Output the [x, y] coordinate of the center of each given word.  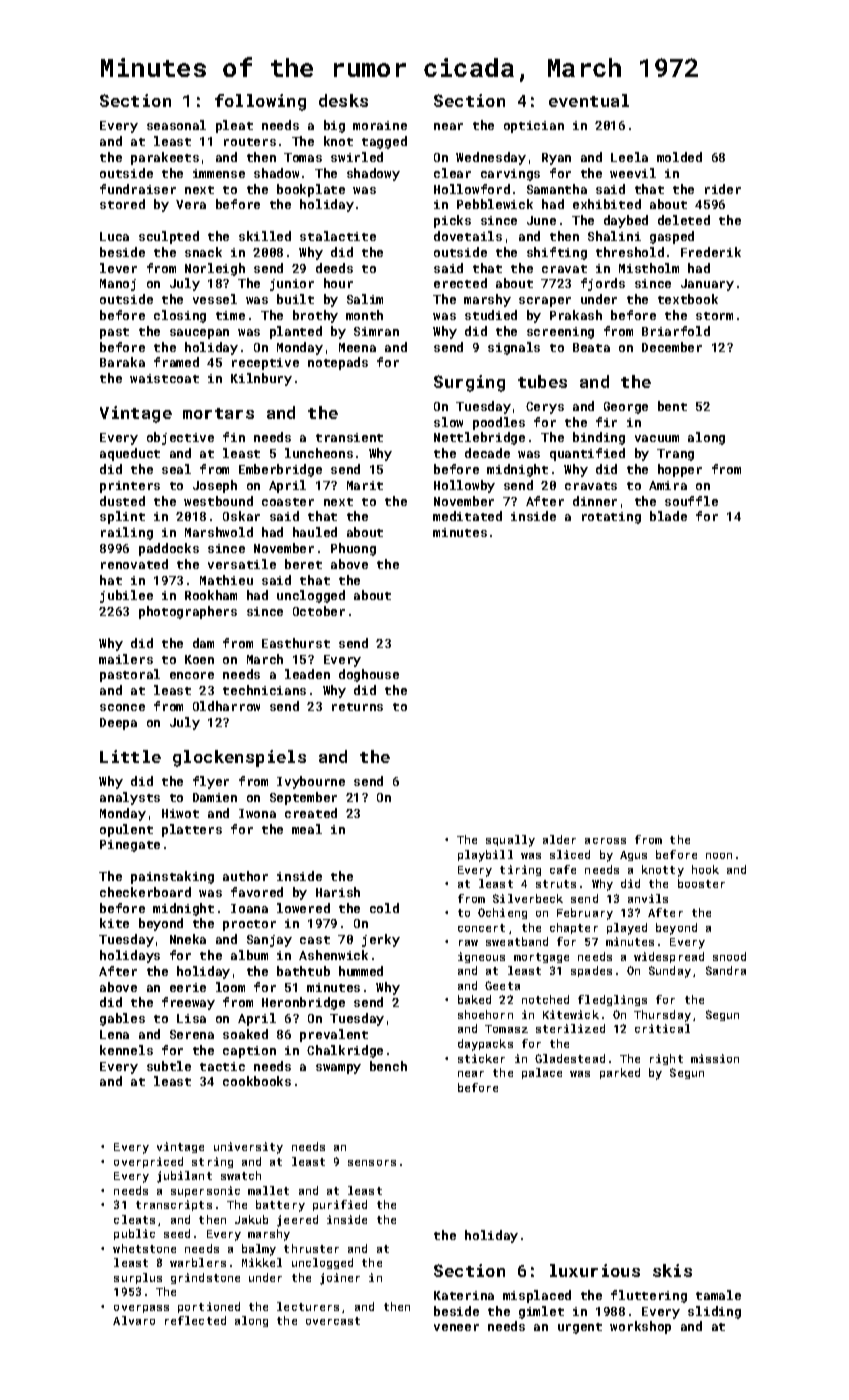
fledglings [612, 1000]
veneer [456, 1327]
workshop [640, 1327]
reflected [195, 1320]
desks [343, 100]
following [260, 102]
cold [384, 908]
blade [668, 516]
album [249, 955]
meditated [467, 516]
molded [679, 157]
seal [176, 469]
